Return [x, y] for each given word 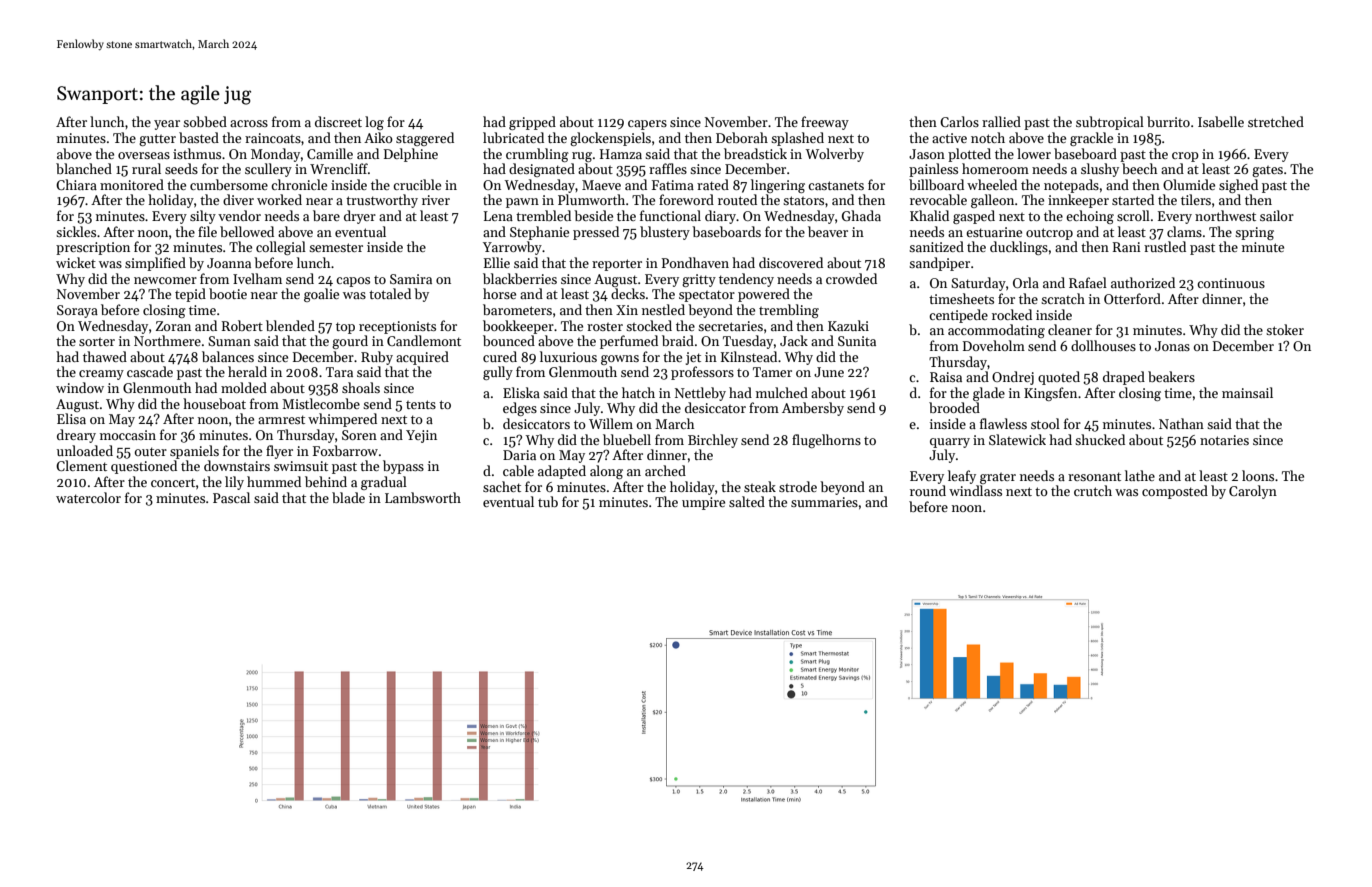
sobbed [205, 121]
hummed [274, 481]
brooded [954, 407]
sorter [97, 342]
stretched [1276, 121]
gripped [532, 123]
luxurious [568, 356]
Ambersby [813, 409]
